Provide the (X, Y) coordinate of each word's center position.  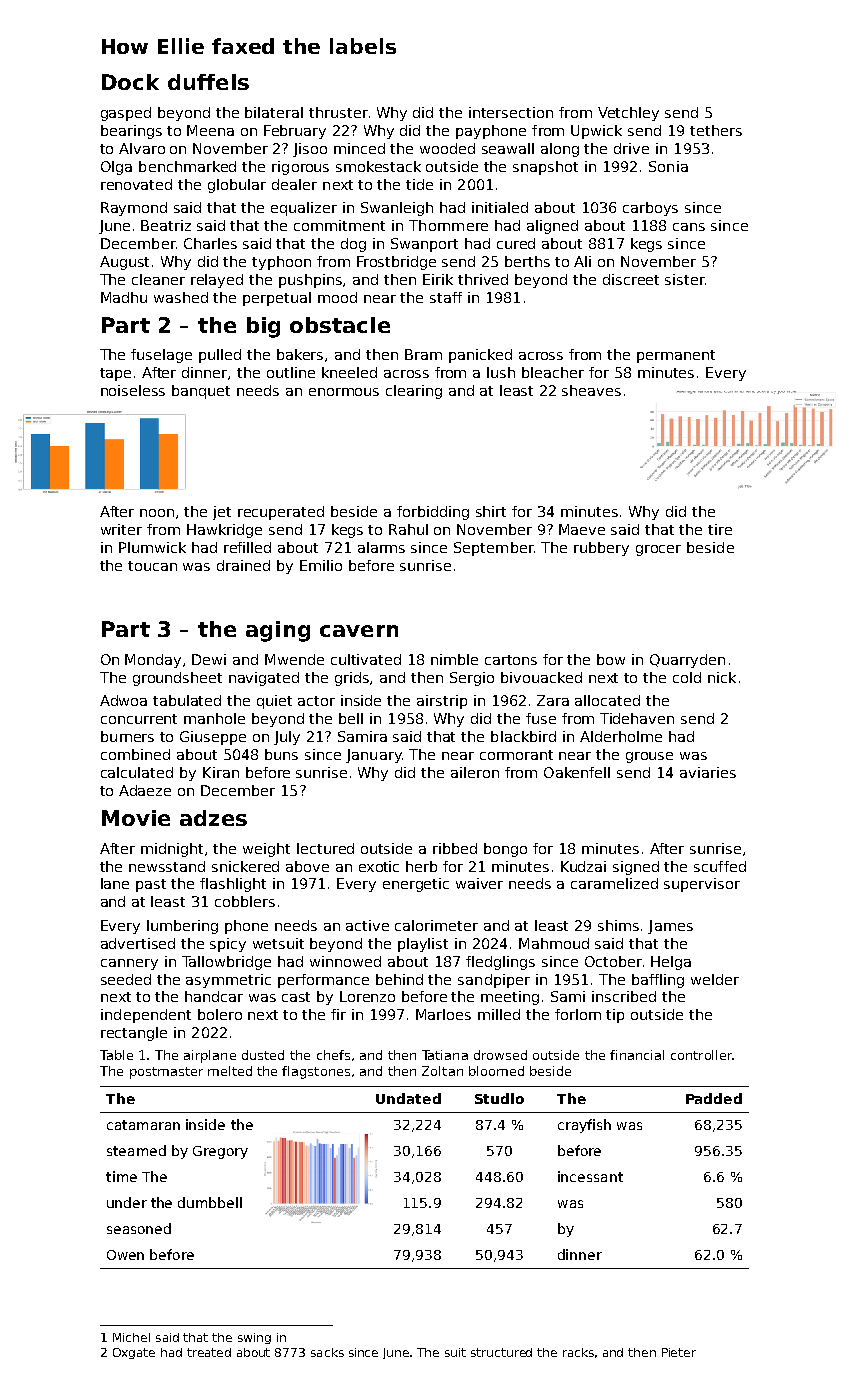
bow (611, 659)
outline (291, 372)
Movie (136, 818)
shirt (491, 511)
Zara (553, 700)
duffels (208, 82)
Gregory (220, 1152)
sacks (327, 1352)
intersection (511, 112)
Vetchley (628, 114)
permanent (676, 356)
